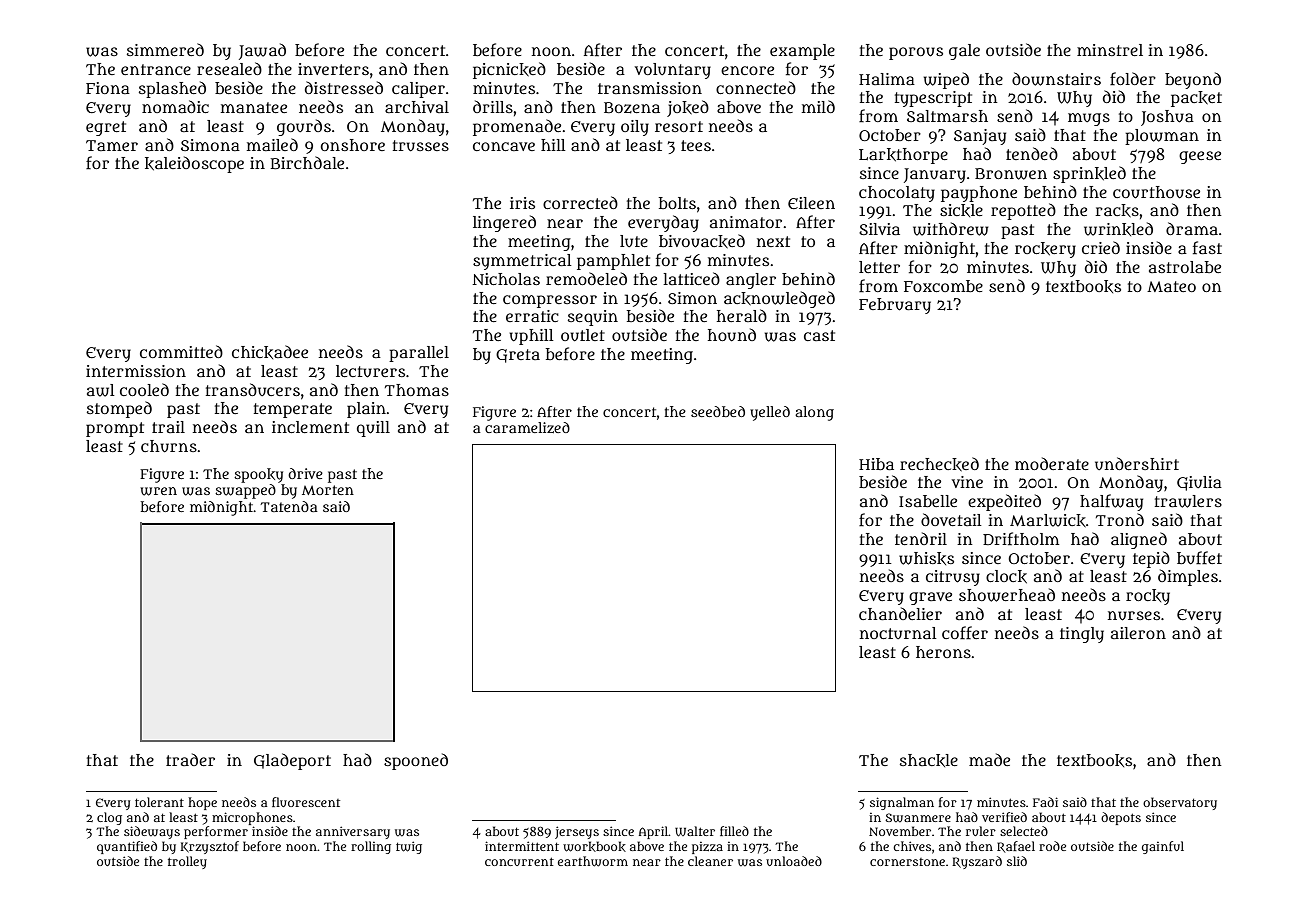 Image resolution: width=1308 pixels, height=924 pixels. What do you see at coordinates (504, 146) in the screenshot?
I see `concave` at bounding box center [504, 146].
